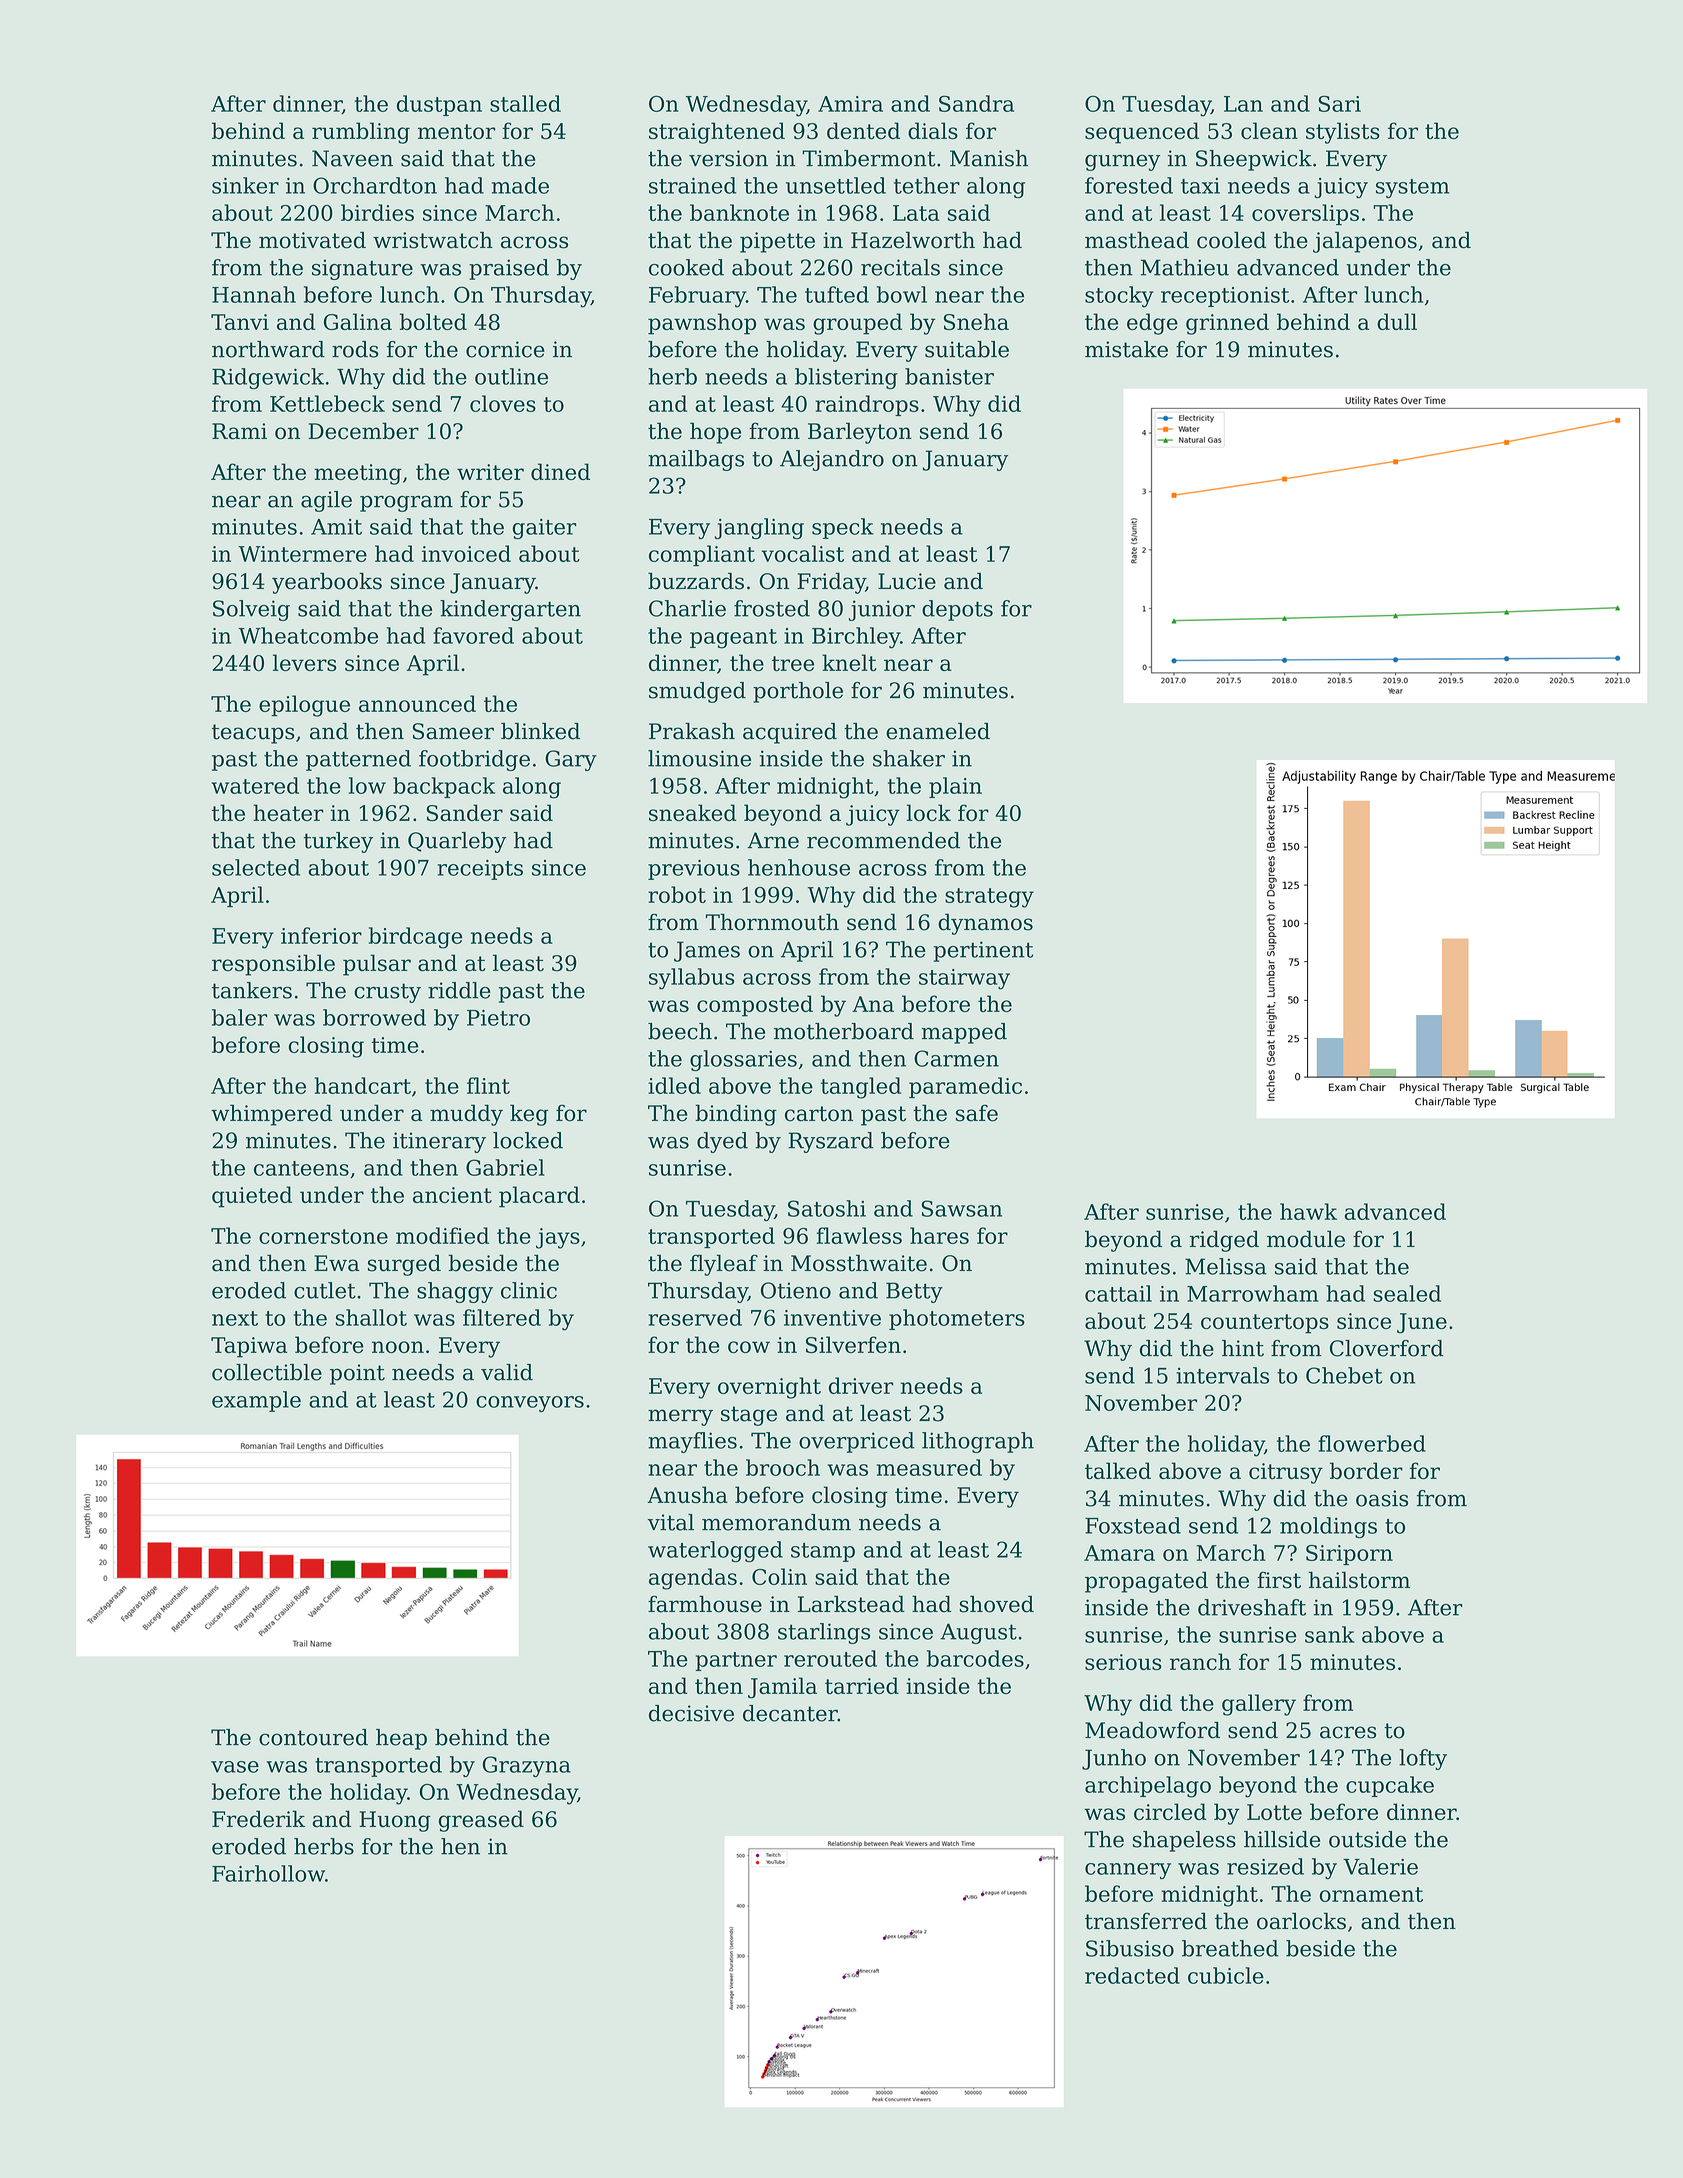 The height and width of the screenshot is (2178, 1683). I want to click on Manish, so click(989, 158).
